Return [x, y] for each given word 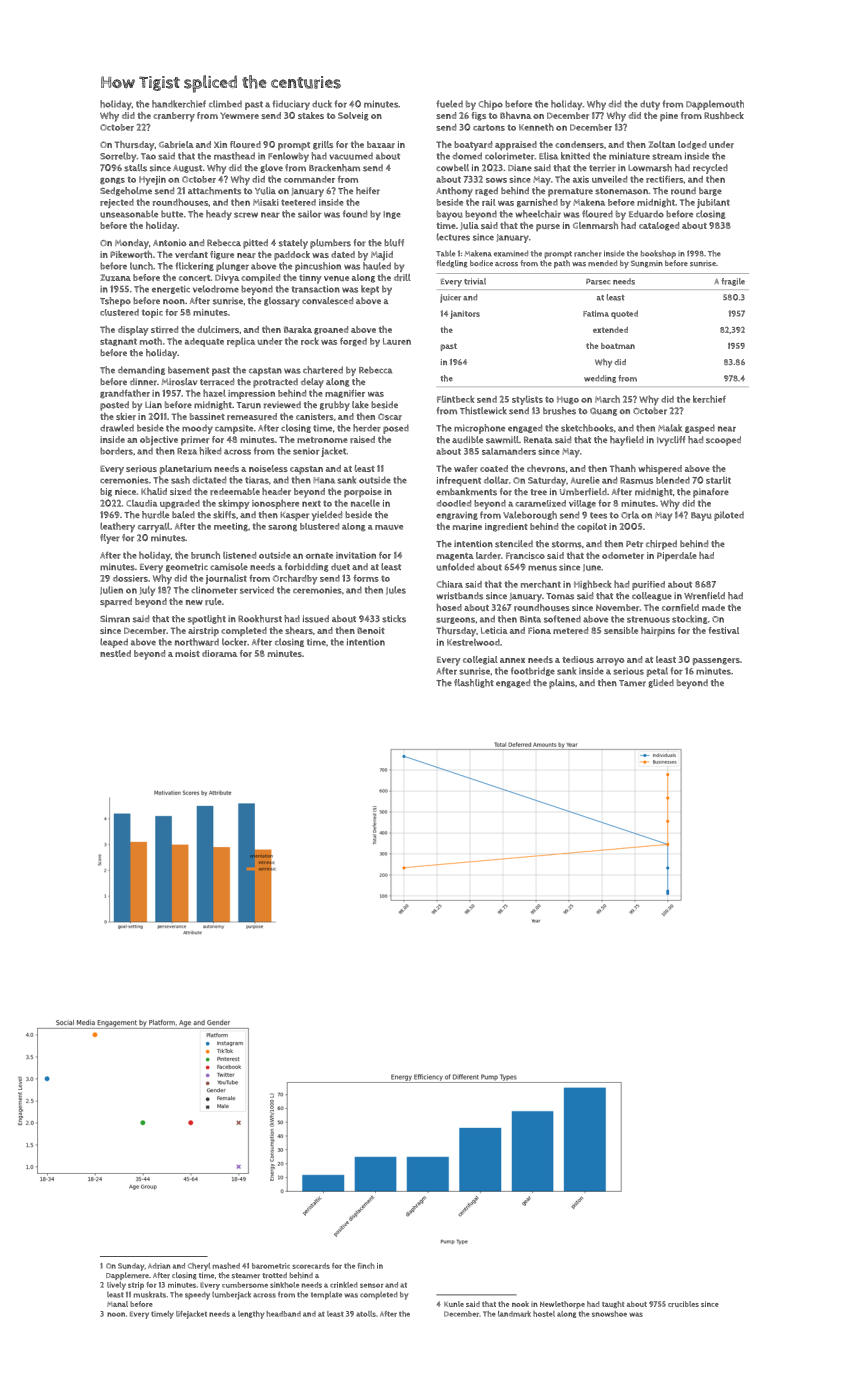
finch [366, 1266]
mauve [389, 527]
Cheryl [199, 1267]
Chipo [491, 105]
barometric [271, 1266]
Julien [111, 590]
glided [661, 683]
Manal [117, 1304]
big [106, 492]
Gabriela [176, 144]
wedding [600, 379]
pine [669, 116]
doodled [454, 503]
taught [613, 1304]
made [713, 607]
